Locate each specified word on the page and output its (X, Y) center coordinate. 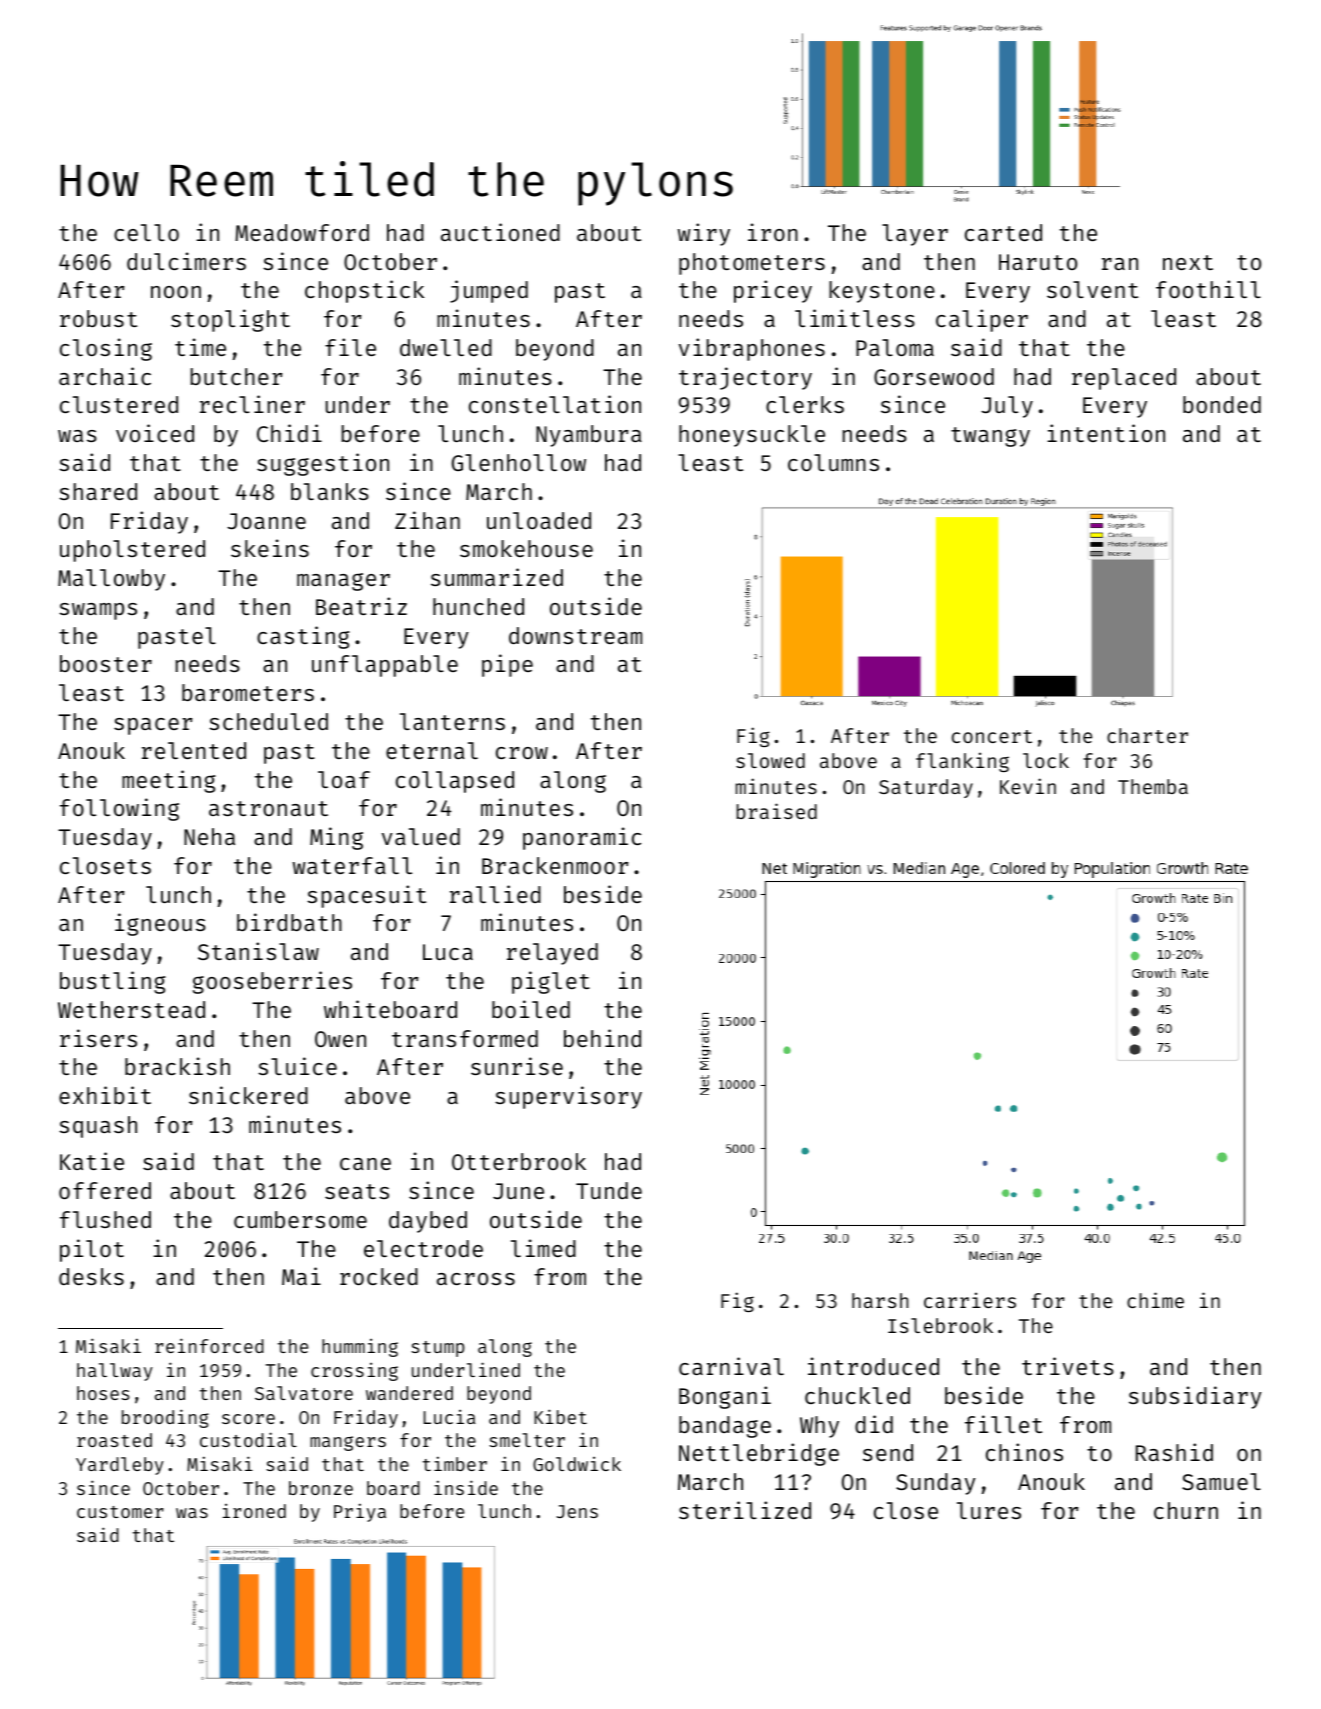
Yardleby (120, 1466)
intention (1106, 433)
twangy (990, 437)
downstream (575, 635)
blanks (330, 491)
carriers (970, 1300)
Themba (1153, 786)
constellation (555, 404)
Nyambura (589, 436)
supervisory (568, 1097)
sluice (297, 1066)
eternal (432, 750)
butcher (236, 376)
